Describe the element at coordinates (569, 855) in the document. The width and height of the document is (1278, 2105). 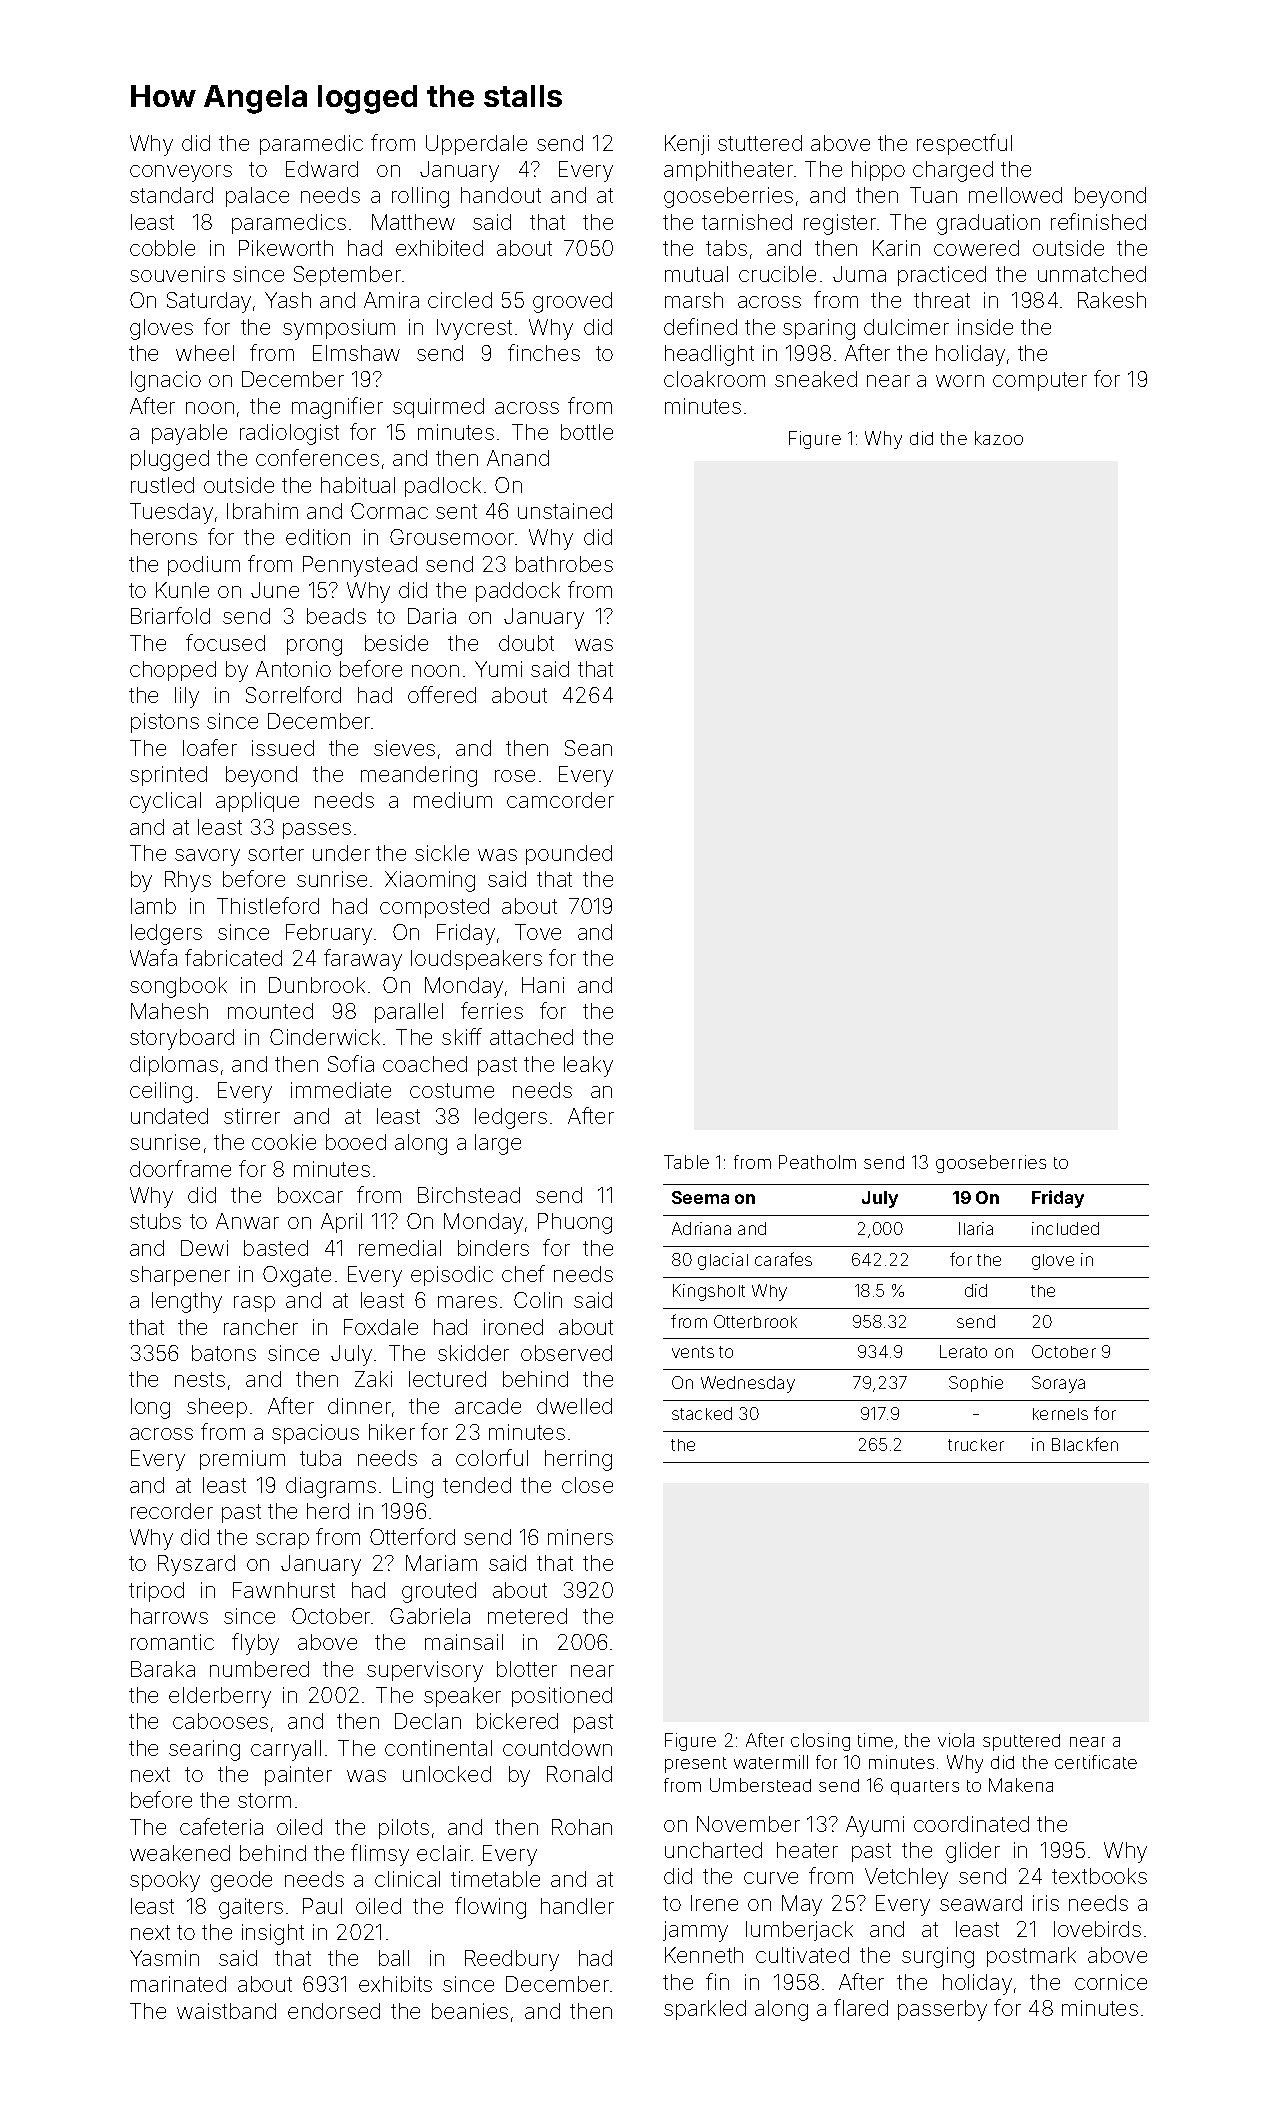
I see `pounded` at that location.
